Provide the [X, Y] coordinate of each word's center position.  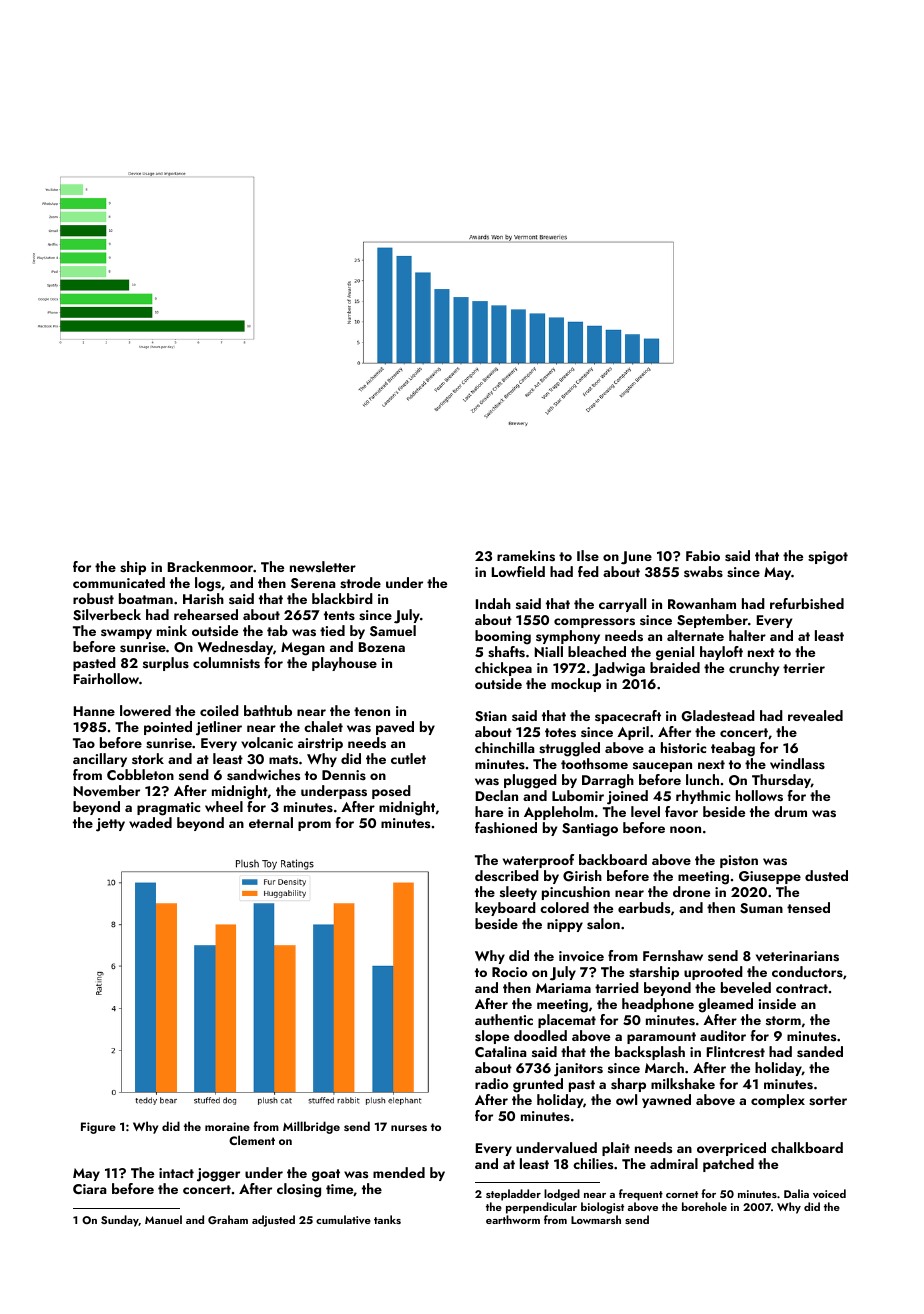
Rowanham [702, 603]
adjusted [273, 1221]
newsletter [323, 566]
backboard [613, 859]
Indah [493, 603]
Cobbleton [140, 774]
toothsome [594, 763]
